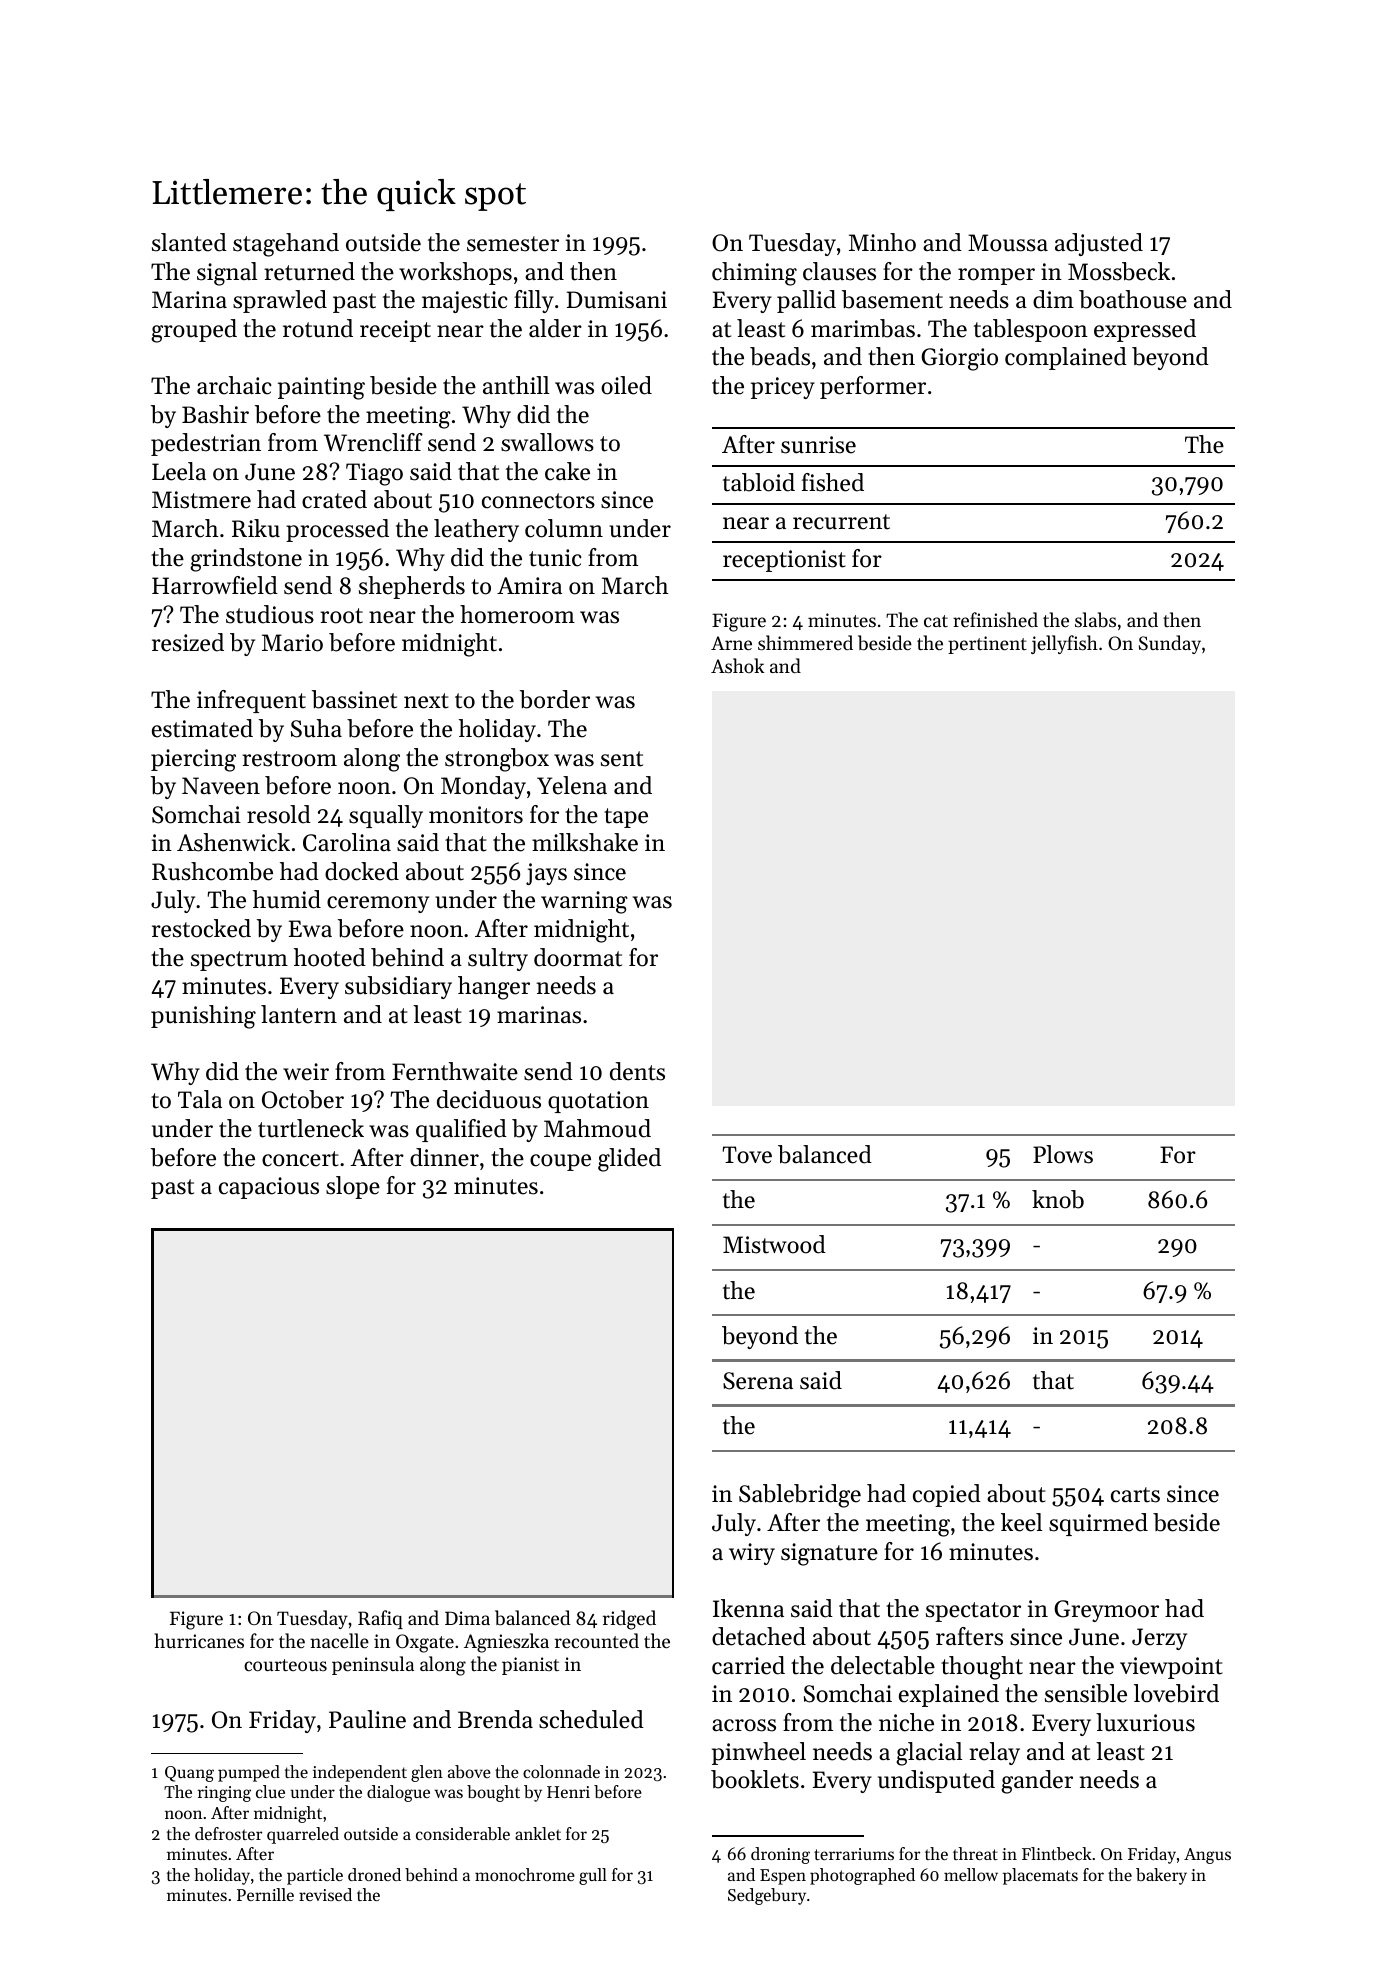 This page has width=1386, height=1969. I want to click on knob, so click(1058, 1199).
